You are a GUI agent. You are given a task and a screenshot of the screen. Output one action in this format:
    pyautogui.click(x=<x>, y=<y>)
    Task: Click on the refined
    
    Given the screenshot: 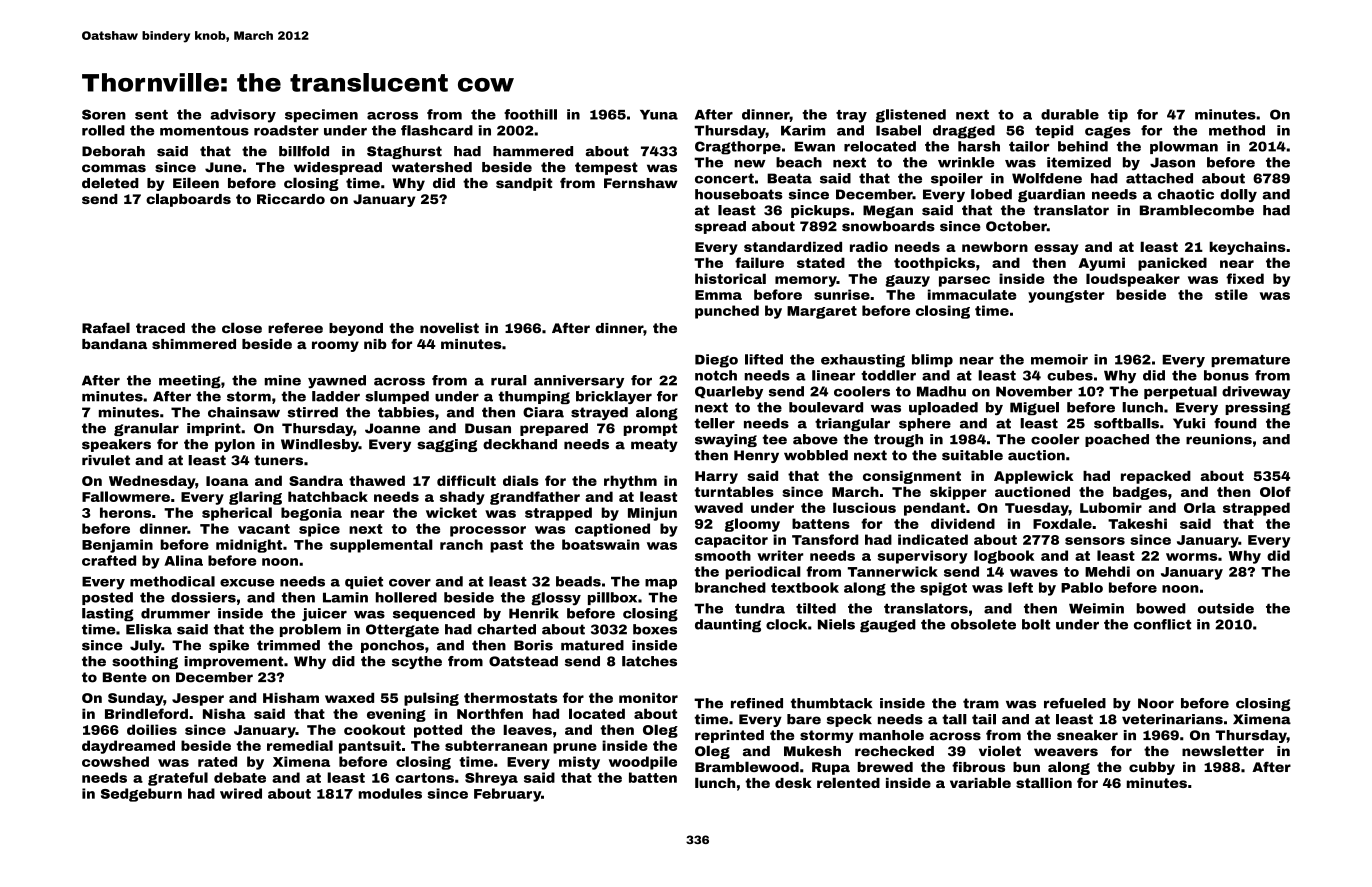 What is the action you would take?
    pyautogui.click(x=757, y=703)
